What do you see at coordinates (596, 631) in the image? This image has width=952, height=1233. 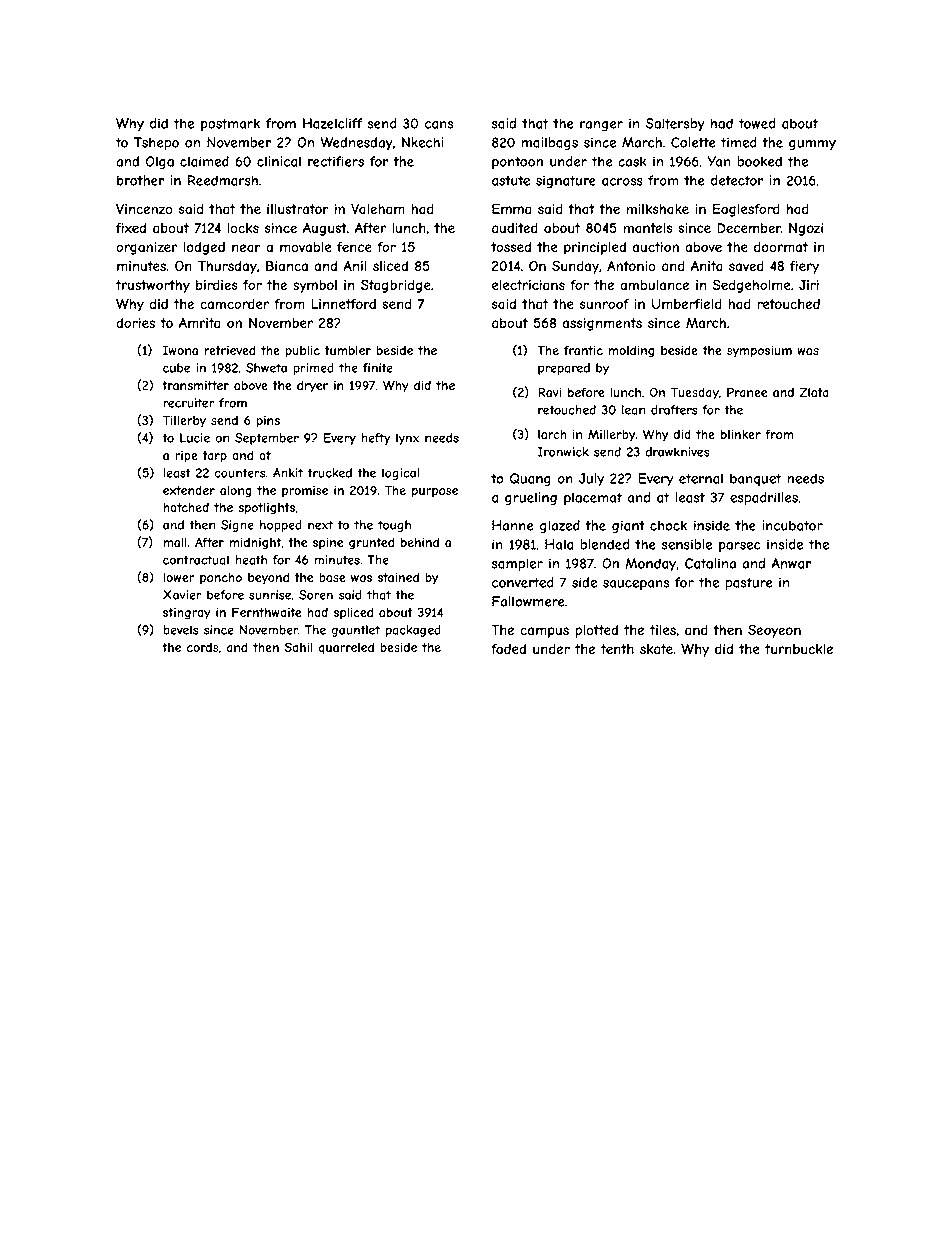 I see `plotted` at bounding box center [596, 631].
